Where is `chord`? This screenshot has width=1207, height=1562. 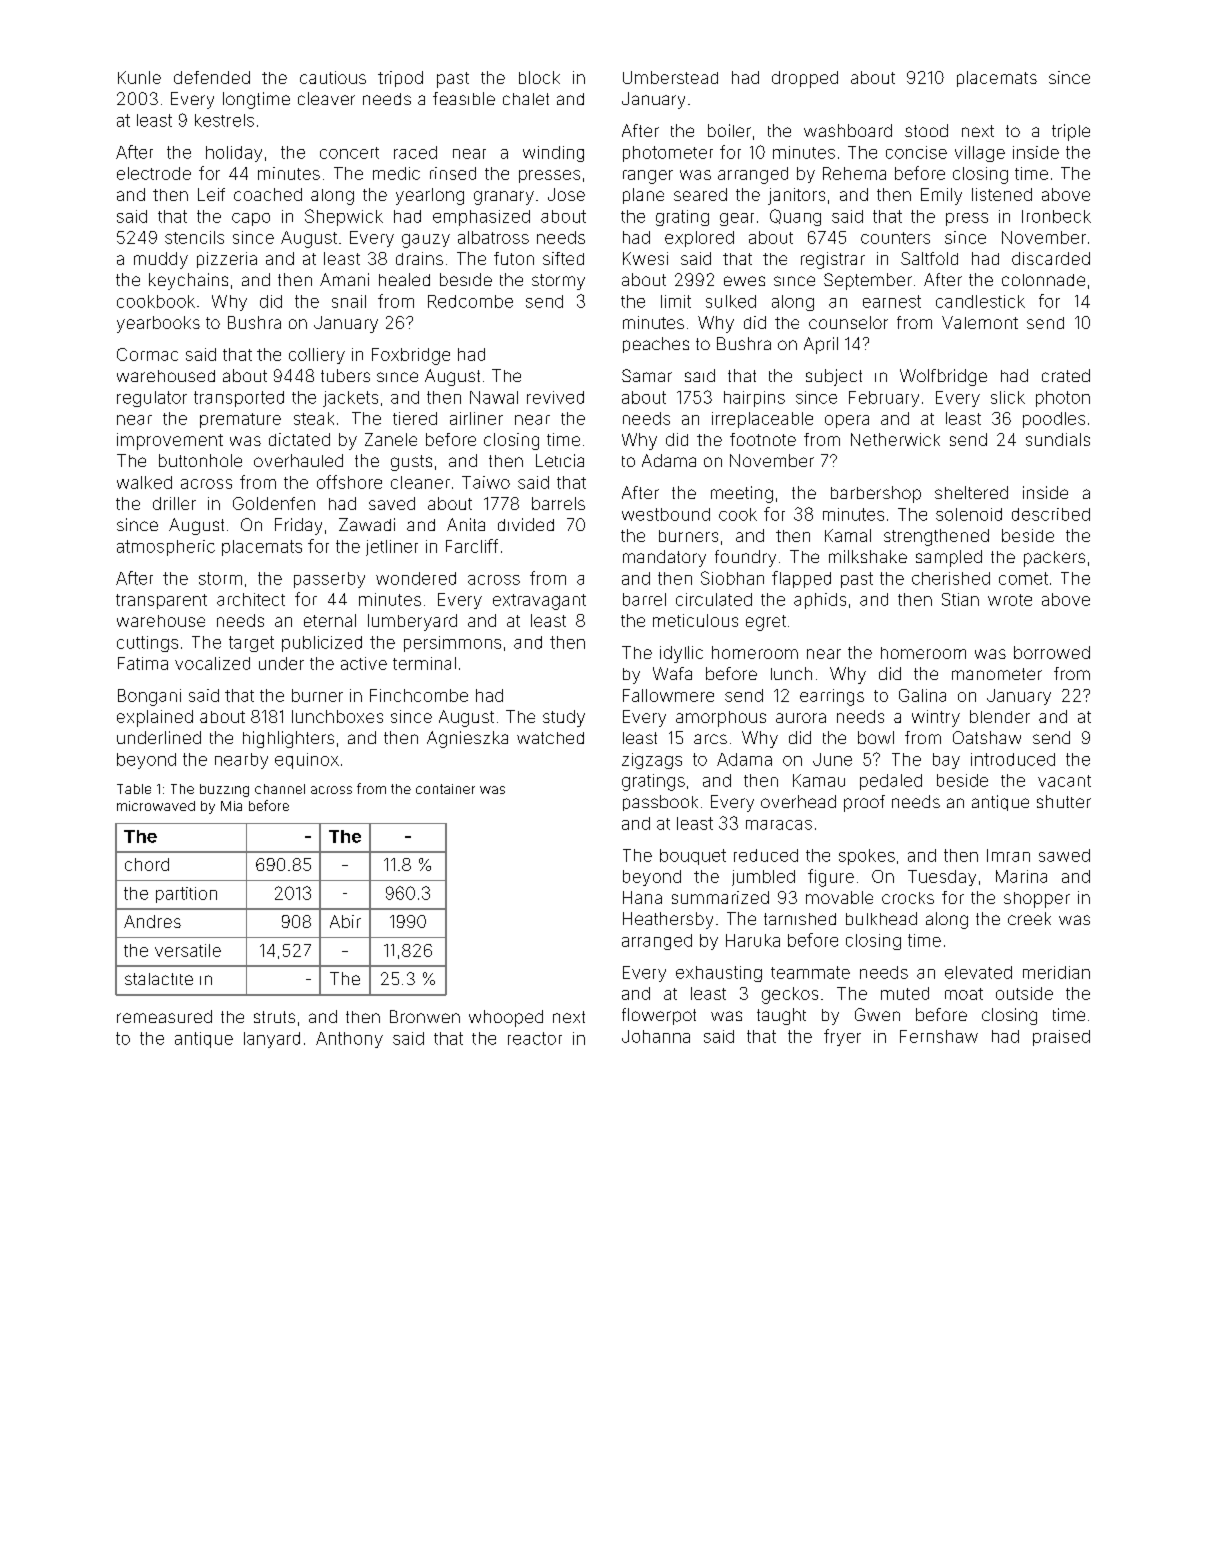
chord is located at coordinates (147, 864).
